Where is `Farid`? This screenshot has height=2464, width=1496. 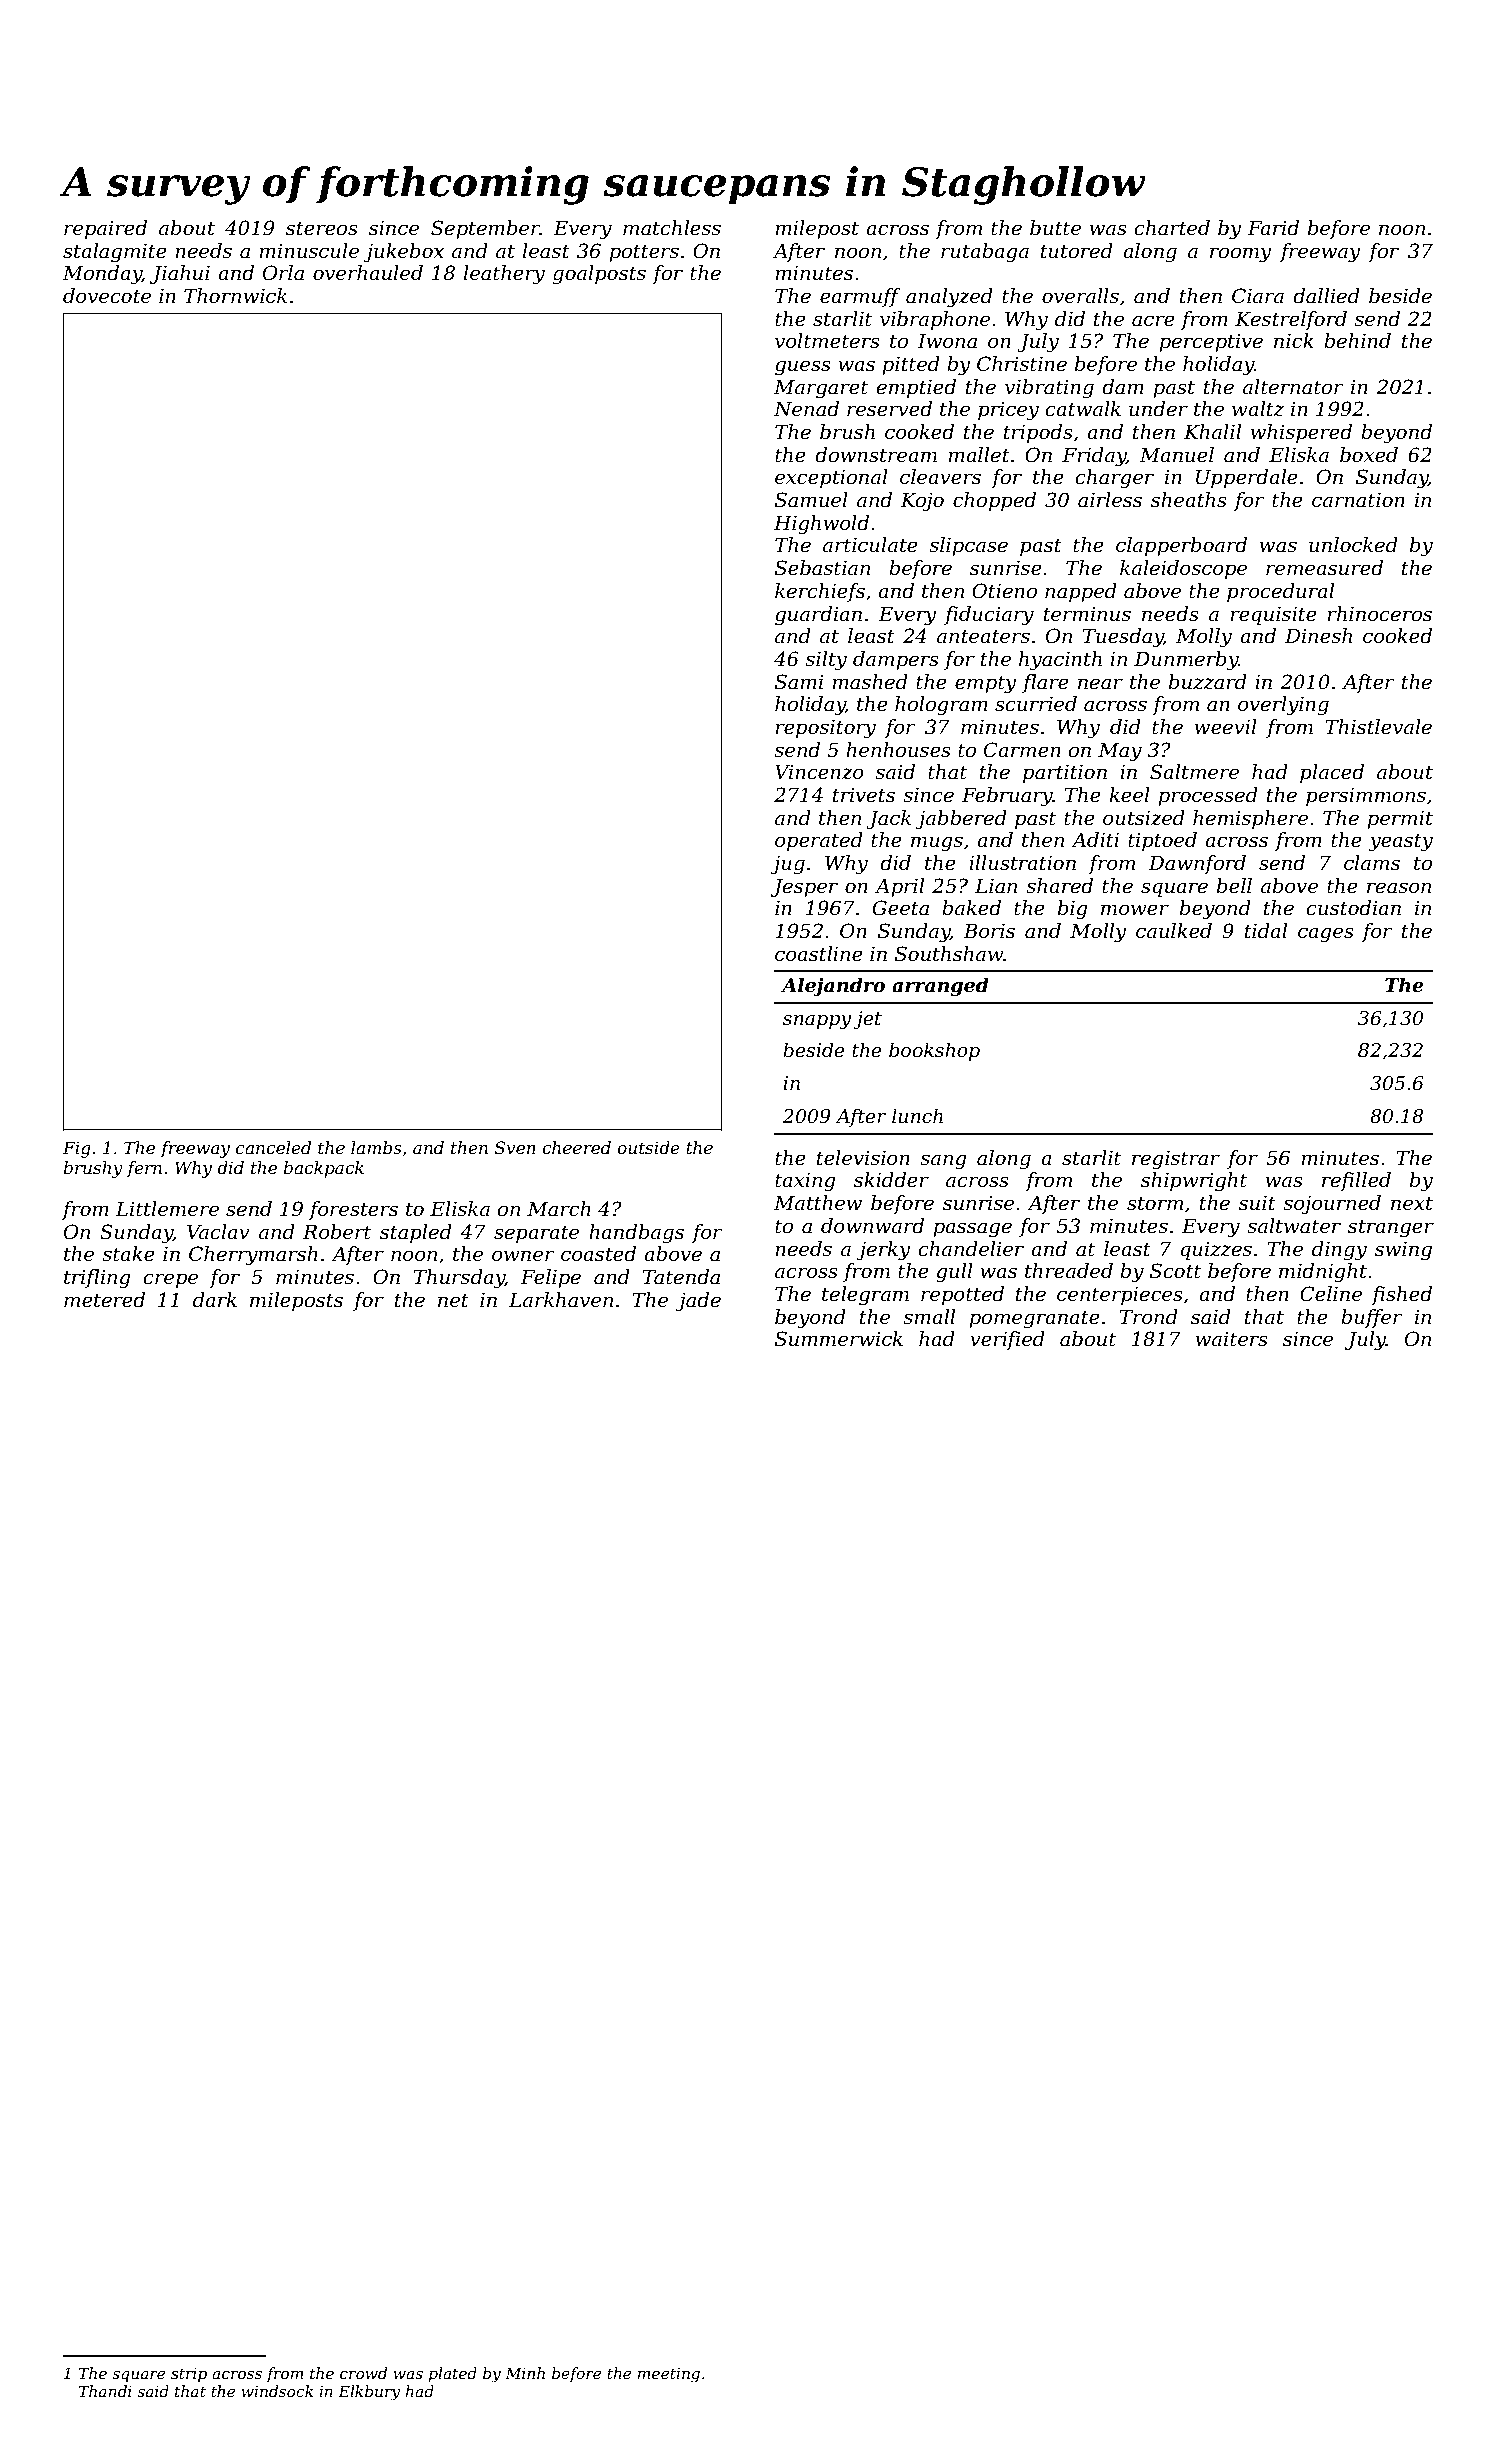 Farid is located at coordinates (1273, 228).
